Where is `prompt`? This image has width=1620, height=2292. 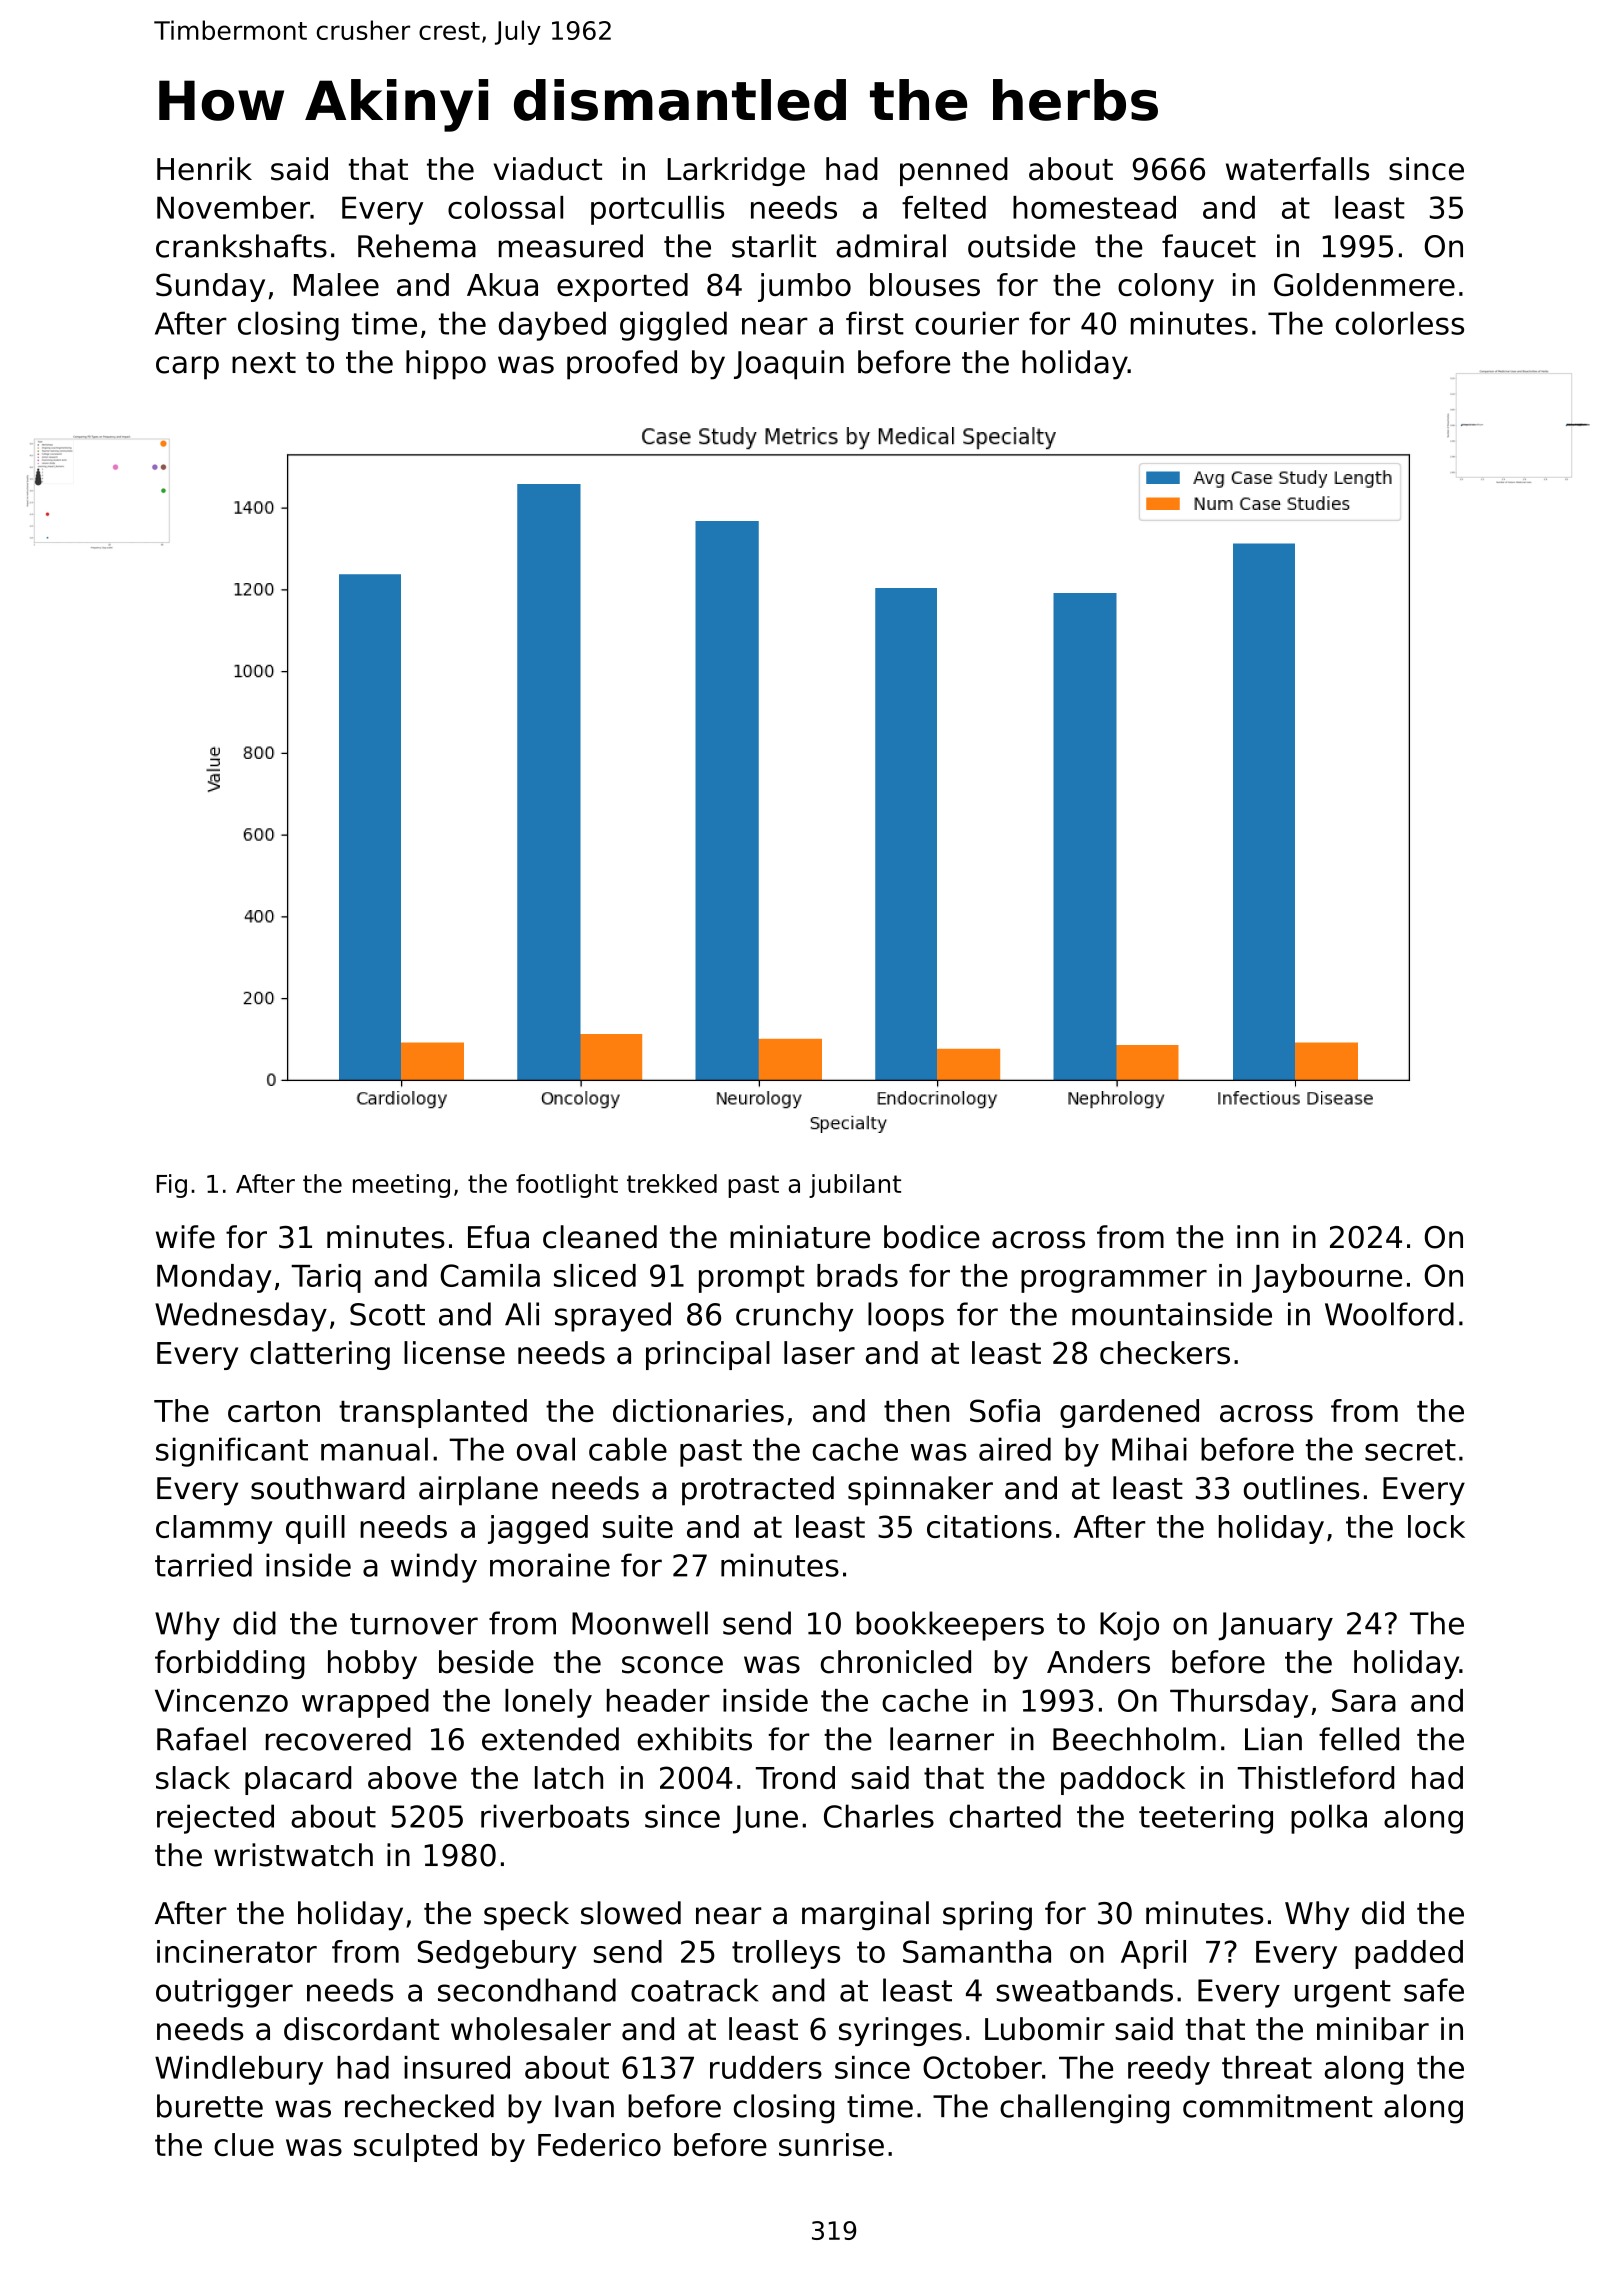
prompt is located at coordinates (751, 1279).
